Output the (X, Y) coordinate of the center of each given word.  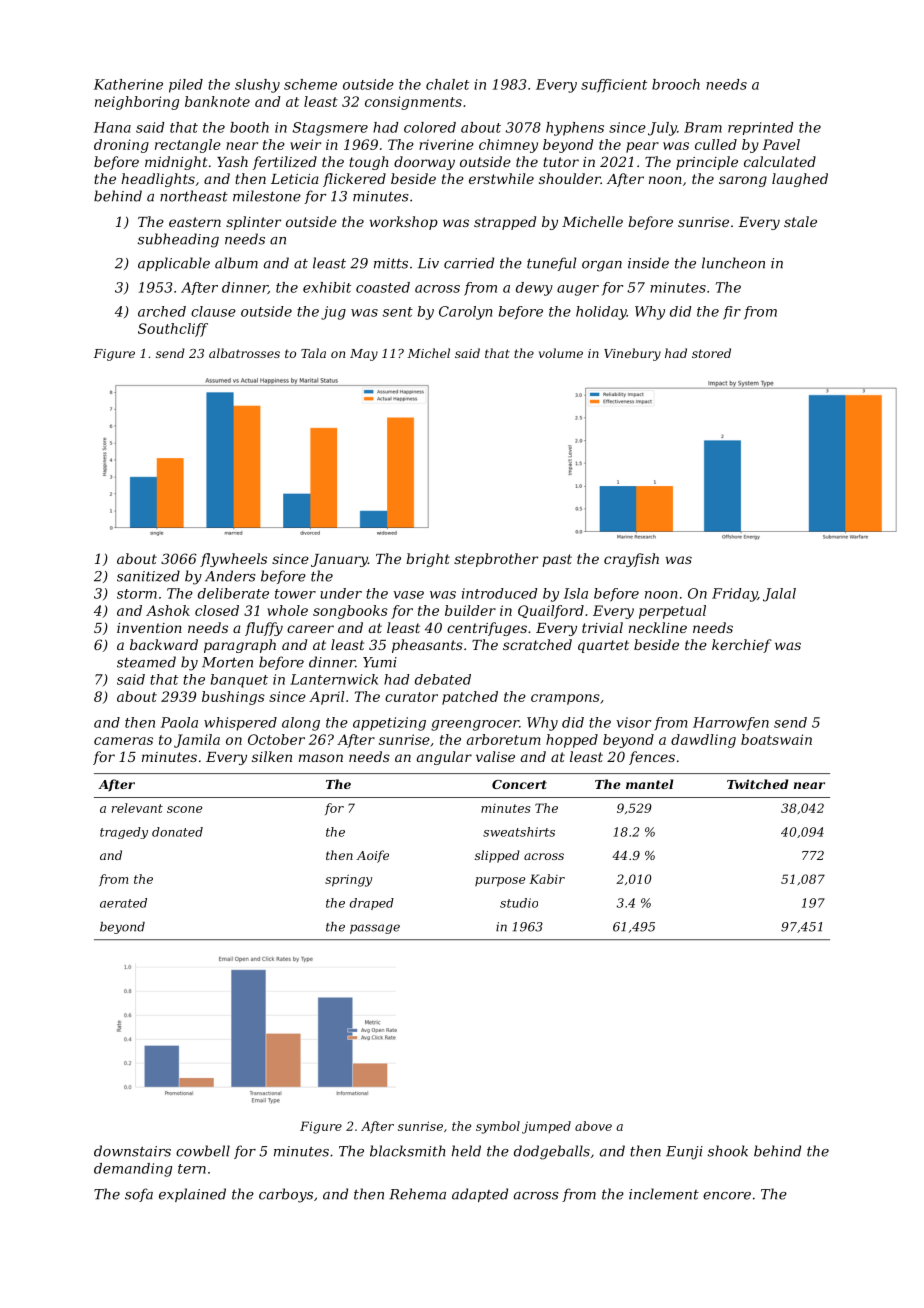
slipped (497, 856)
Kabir (547, 879)
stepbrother (496, 560)
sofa (139, 1195)
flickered (354, 180)
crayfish (631, 560)
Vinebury (632, 354)
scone (184, 809)
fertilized (285, 163)
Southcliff (173, 330)
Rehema (417, 1194)
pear (642, 147)
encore (727, 1196)
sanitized (148, 576)
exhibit (327, 287)
